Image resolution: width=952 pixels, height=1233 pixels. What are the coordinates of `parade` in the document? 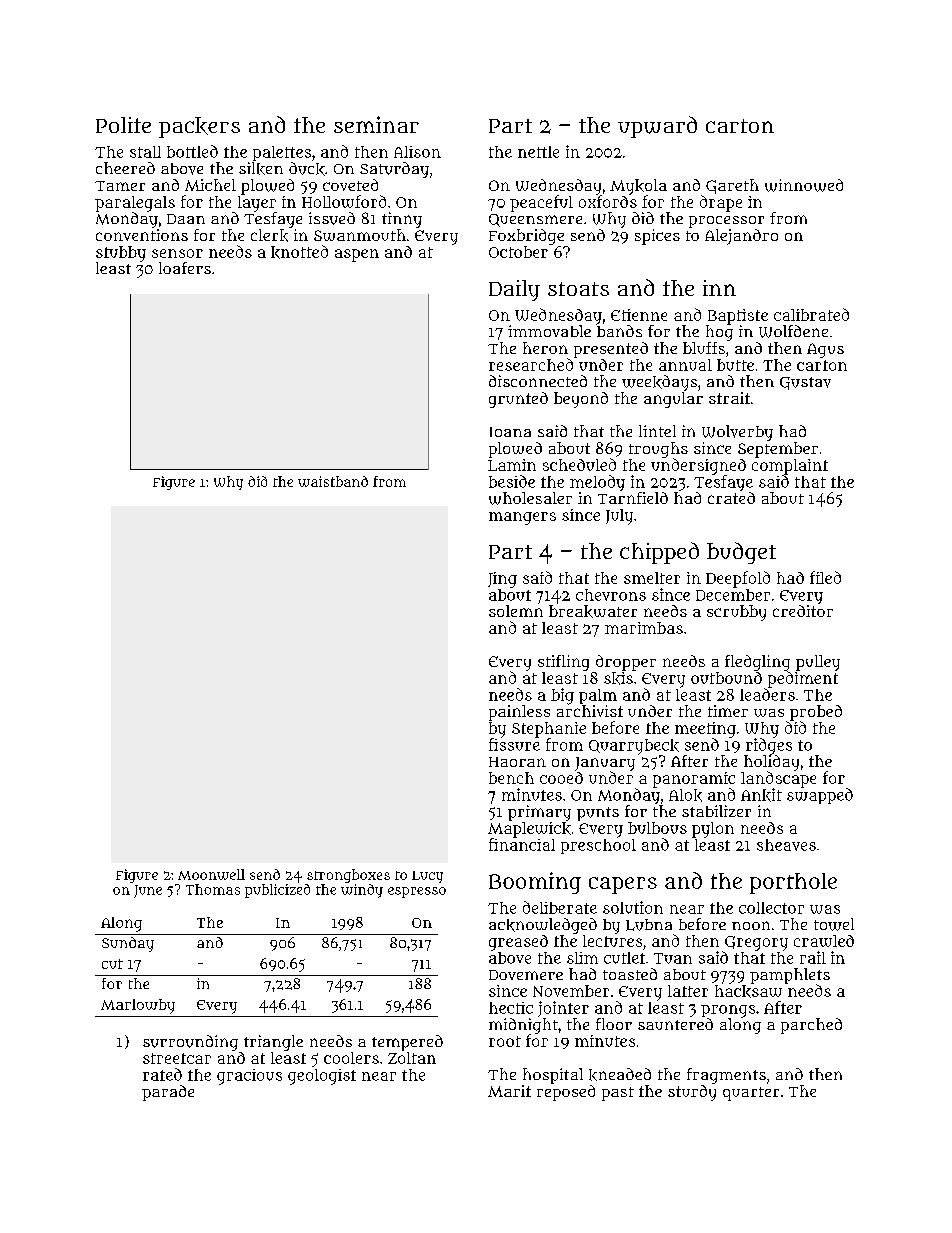 It's located at (168, 1093).
